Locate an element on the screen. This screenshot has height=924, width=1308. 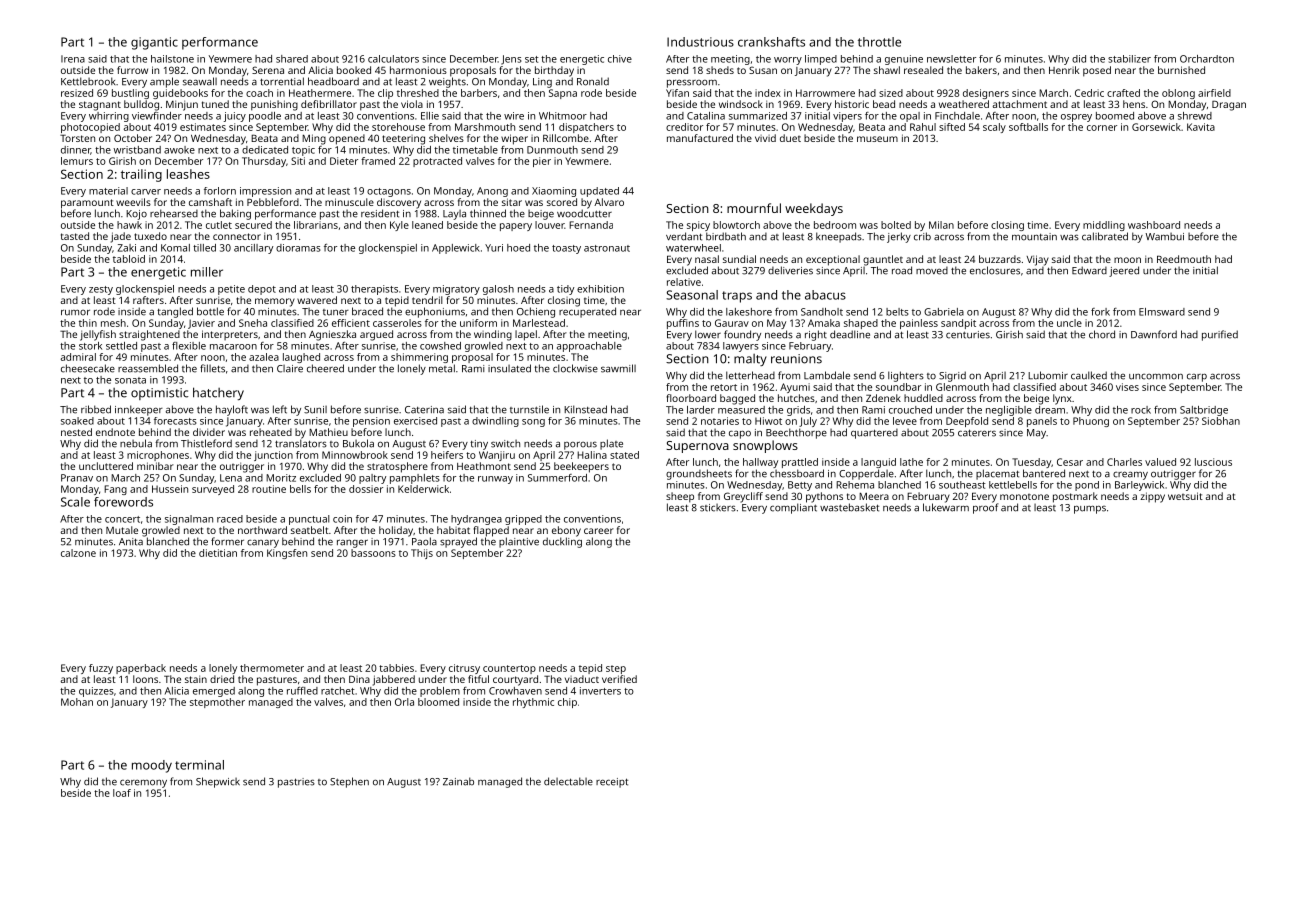
paperback is located at coordinates (141, 669).
